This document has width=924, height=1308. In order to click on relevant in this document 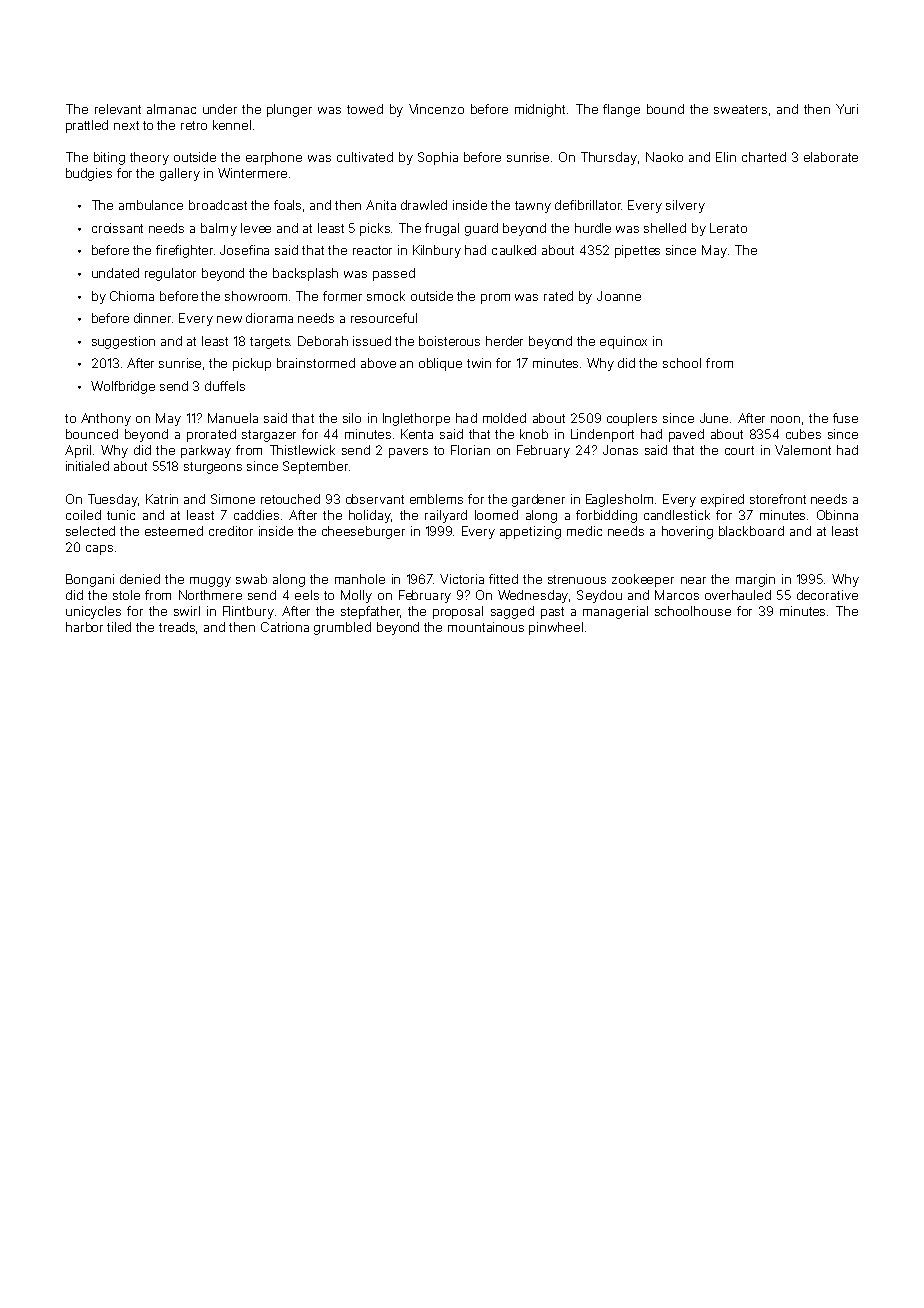, I will do `click(118, 109)`.
